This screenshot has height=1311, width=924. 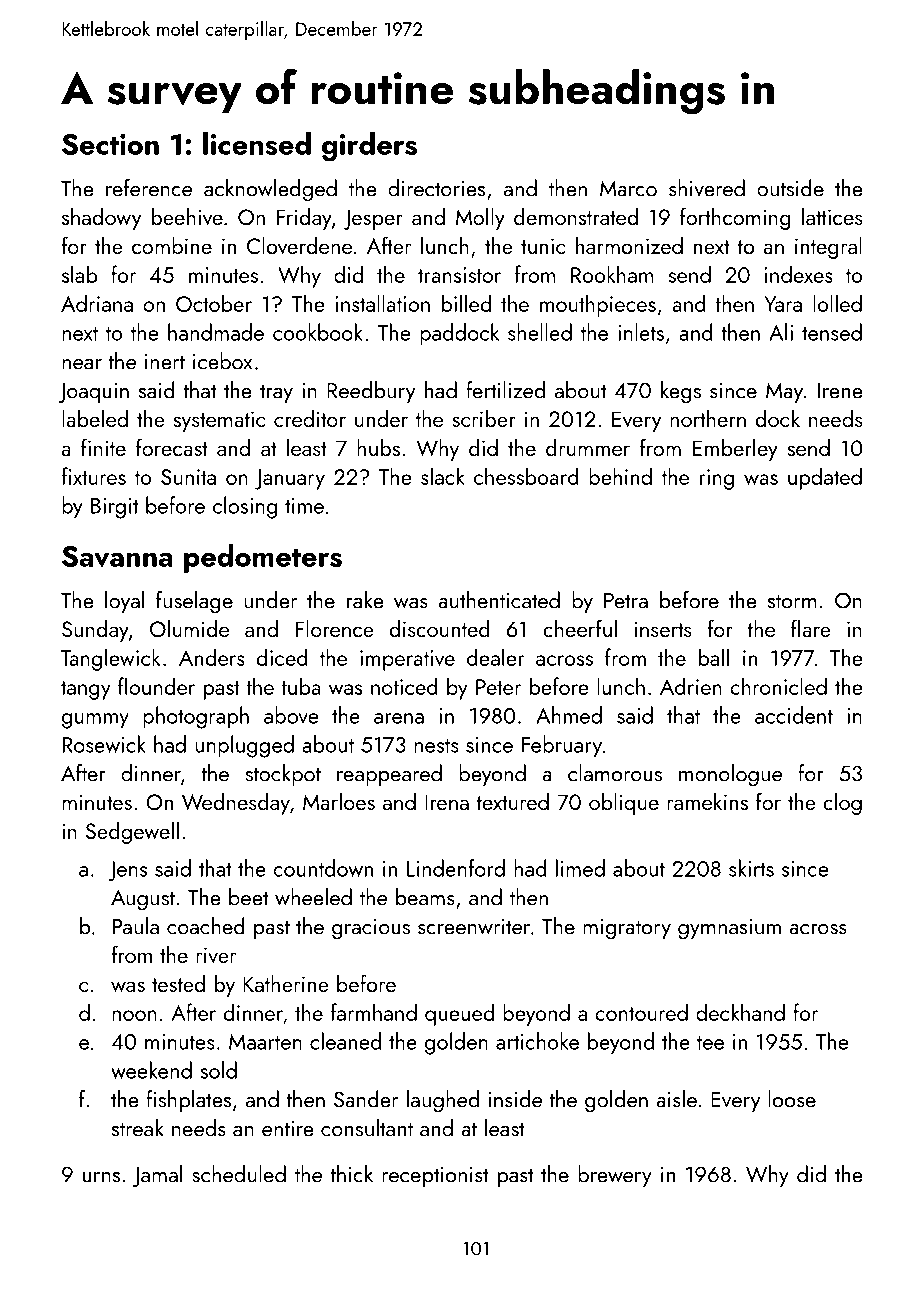 I want to click on girders, so click(x=369, y=147).
